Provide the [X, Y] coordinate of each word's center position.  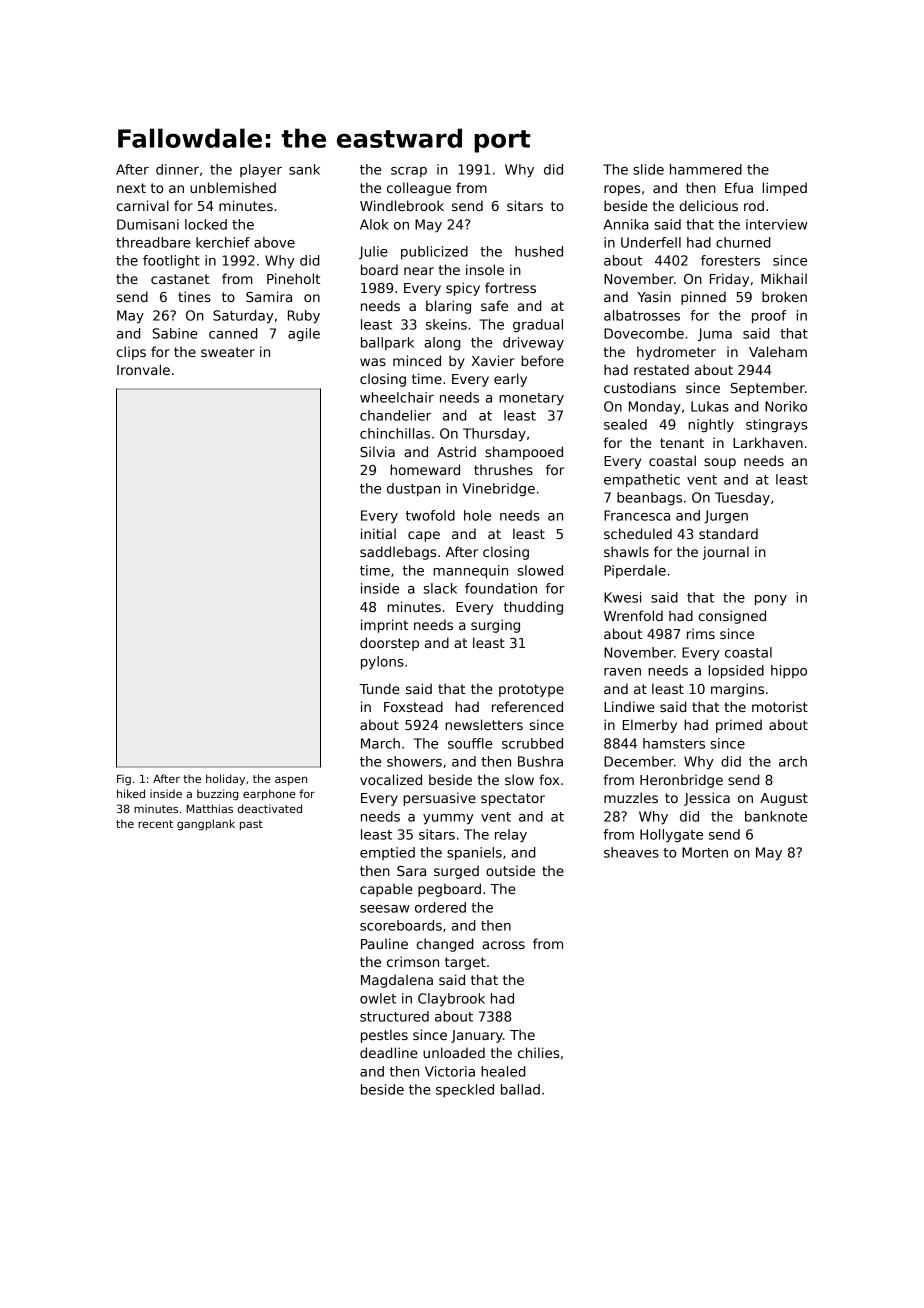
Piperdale [635, 571]
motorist [780, 706]
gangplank [206, 825]
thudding [533, 608]
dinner [177, 169]
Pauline [384, 943]
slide [648, 169]
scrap [409, 172]
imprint [384, 626]
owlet [378, 998]
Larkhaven [768, 442]
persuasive [439, 799]
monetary [531, 399]
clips [131, 353]
